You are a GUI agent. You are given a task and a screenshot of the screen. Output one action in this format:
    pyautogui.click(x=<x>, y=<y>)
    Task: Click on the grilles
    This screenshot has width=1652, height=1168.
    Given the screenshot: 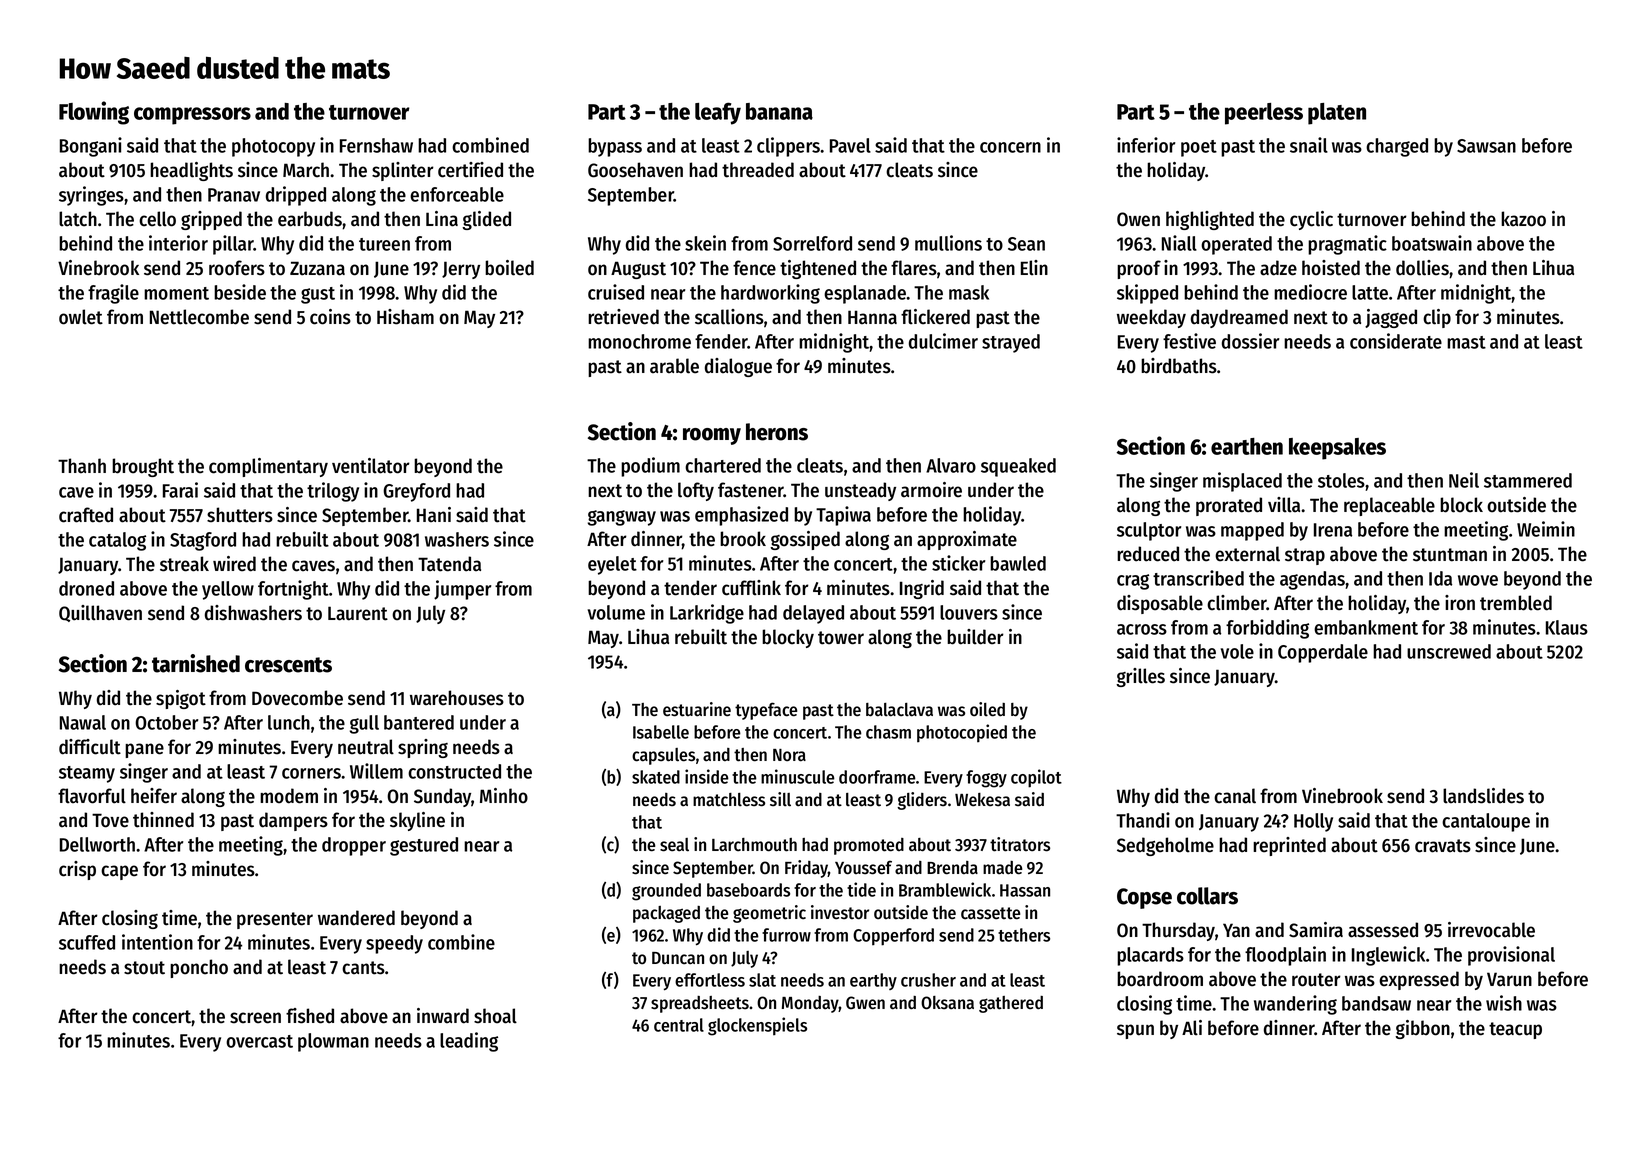 What is the action you would take?
    pyautogui.click(x=1140, y=677)
